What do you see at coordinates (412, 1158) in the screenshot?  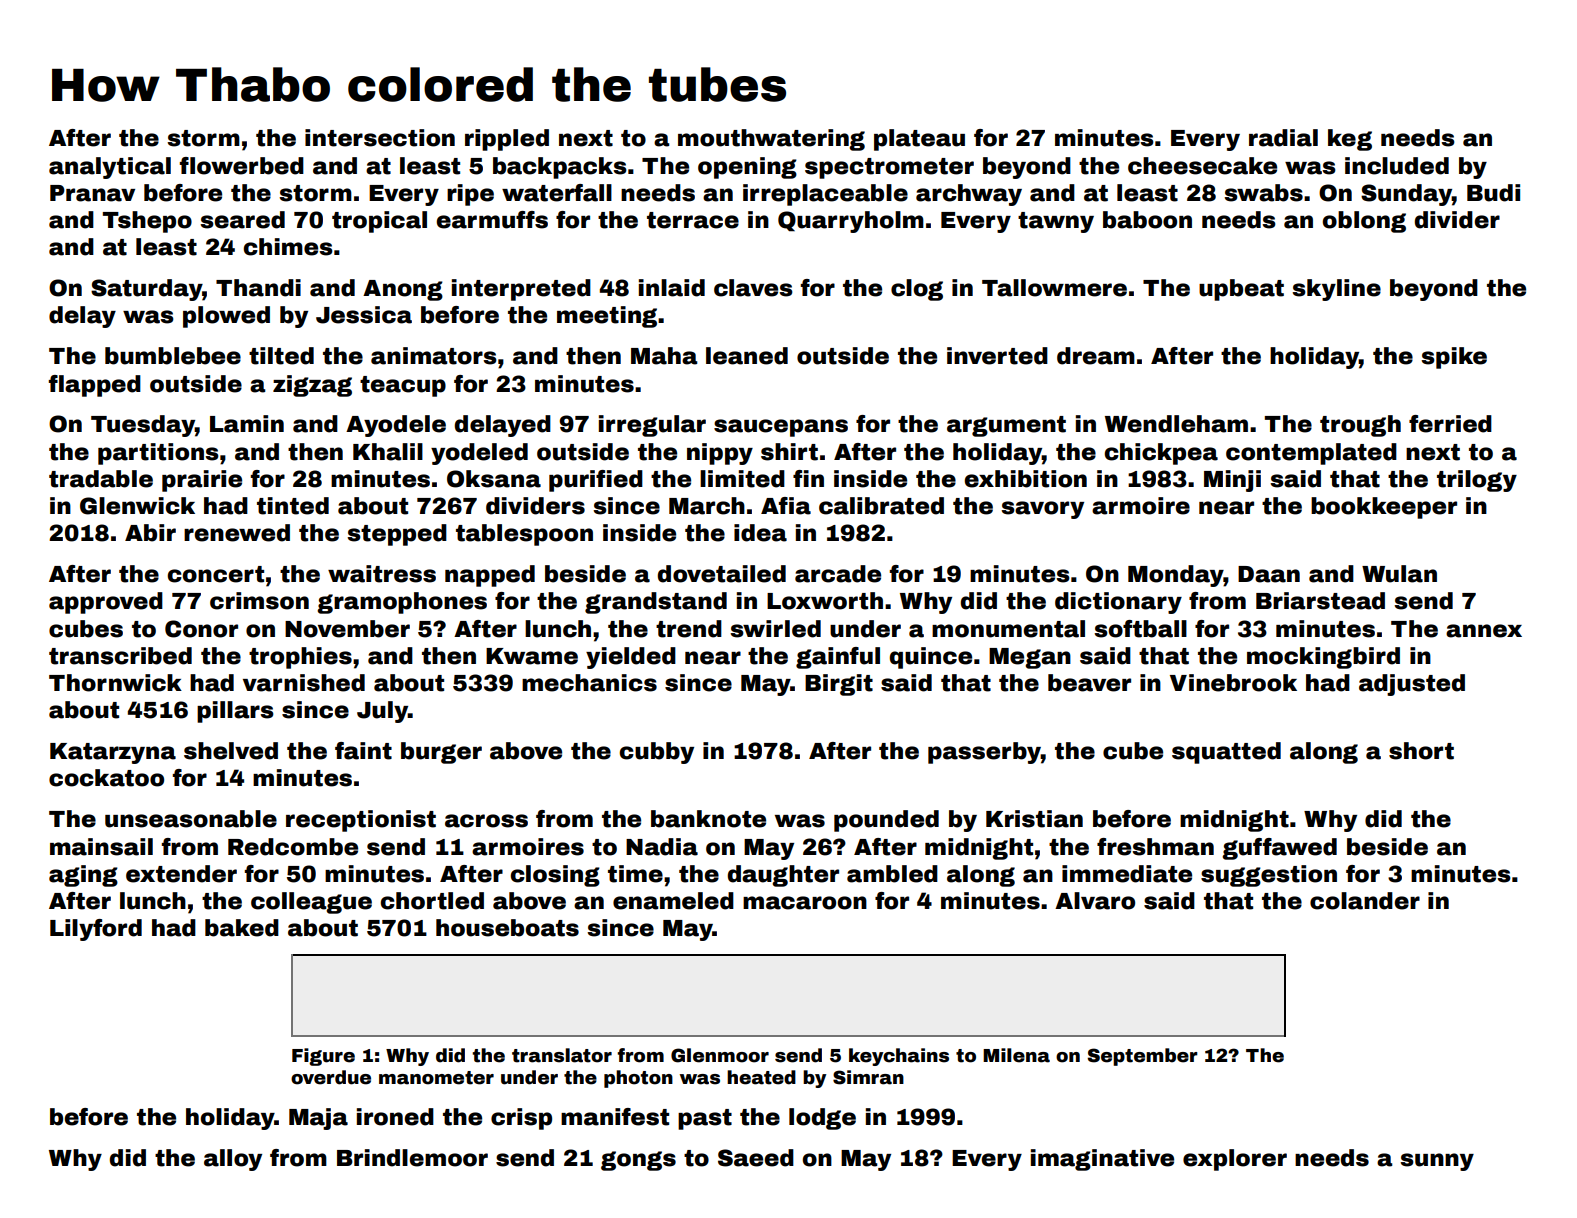 I see `Brindlemoor` at bounding box center [412, 1158].
